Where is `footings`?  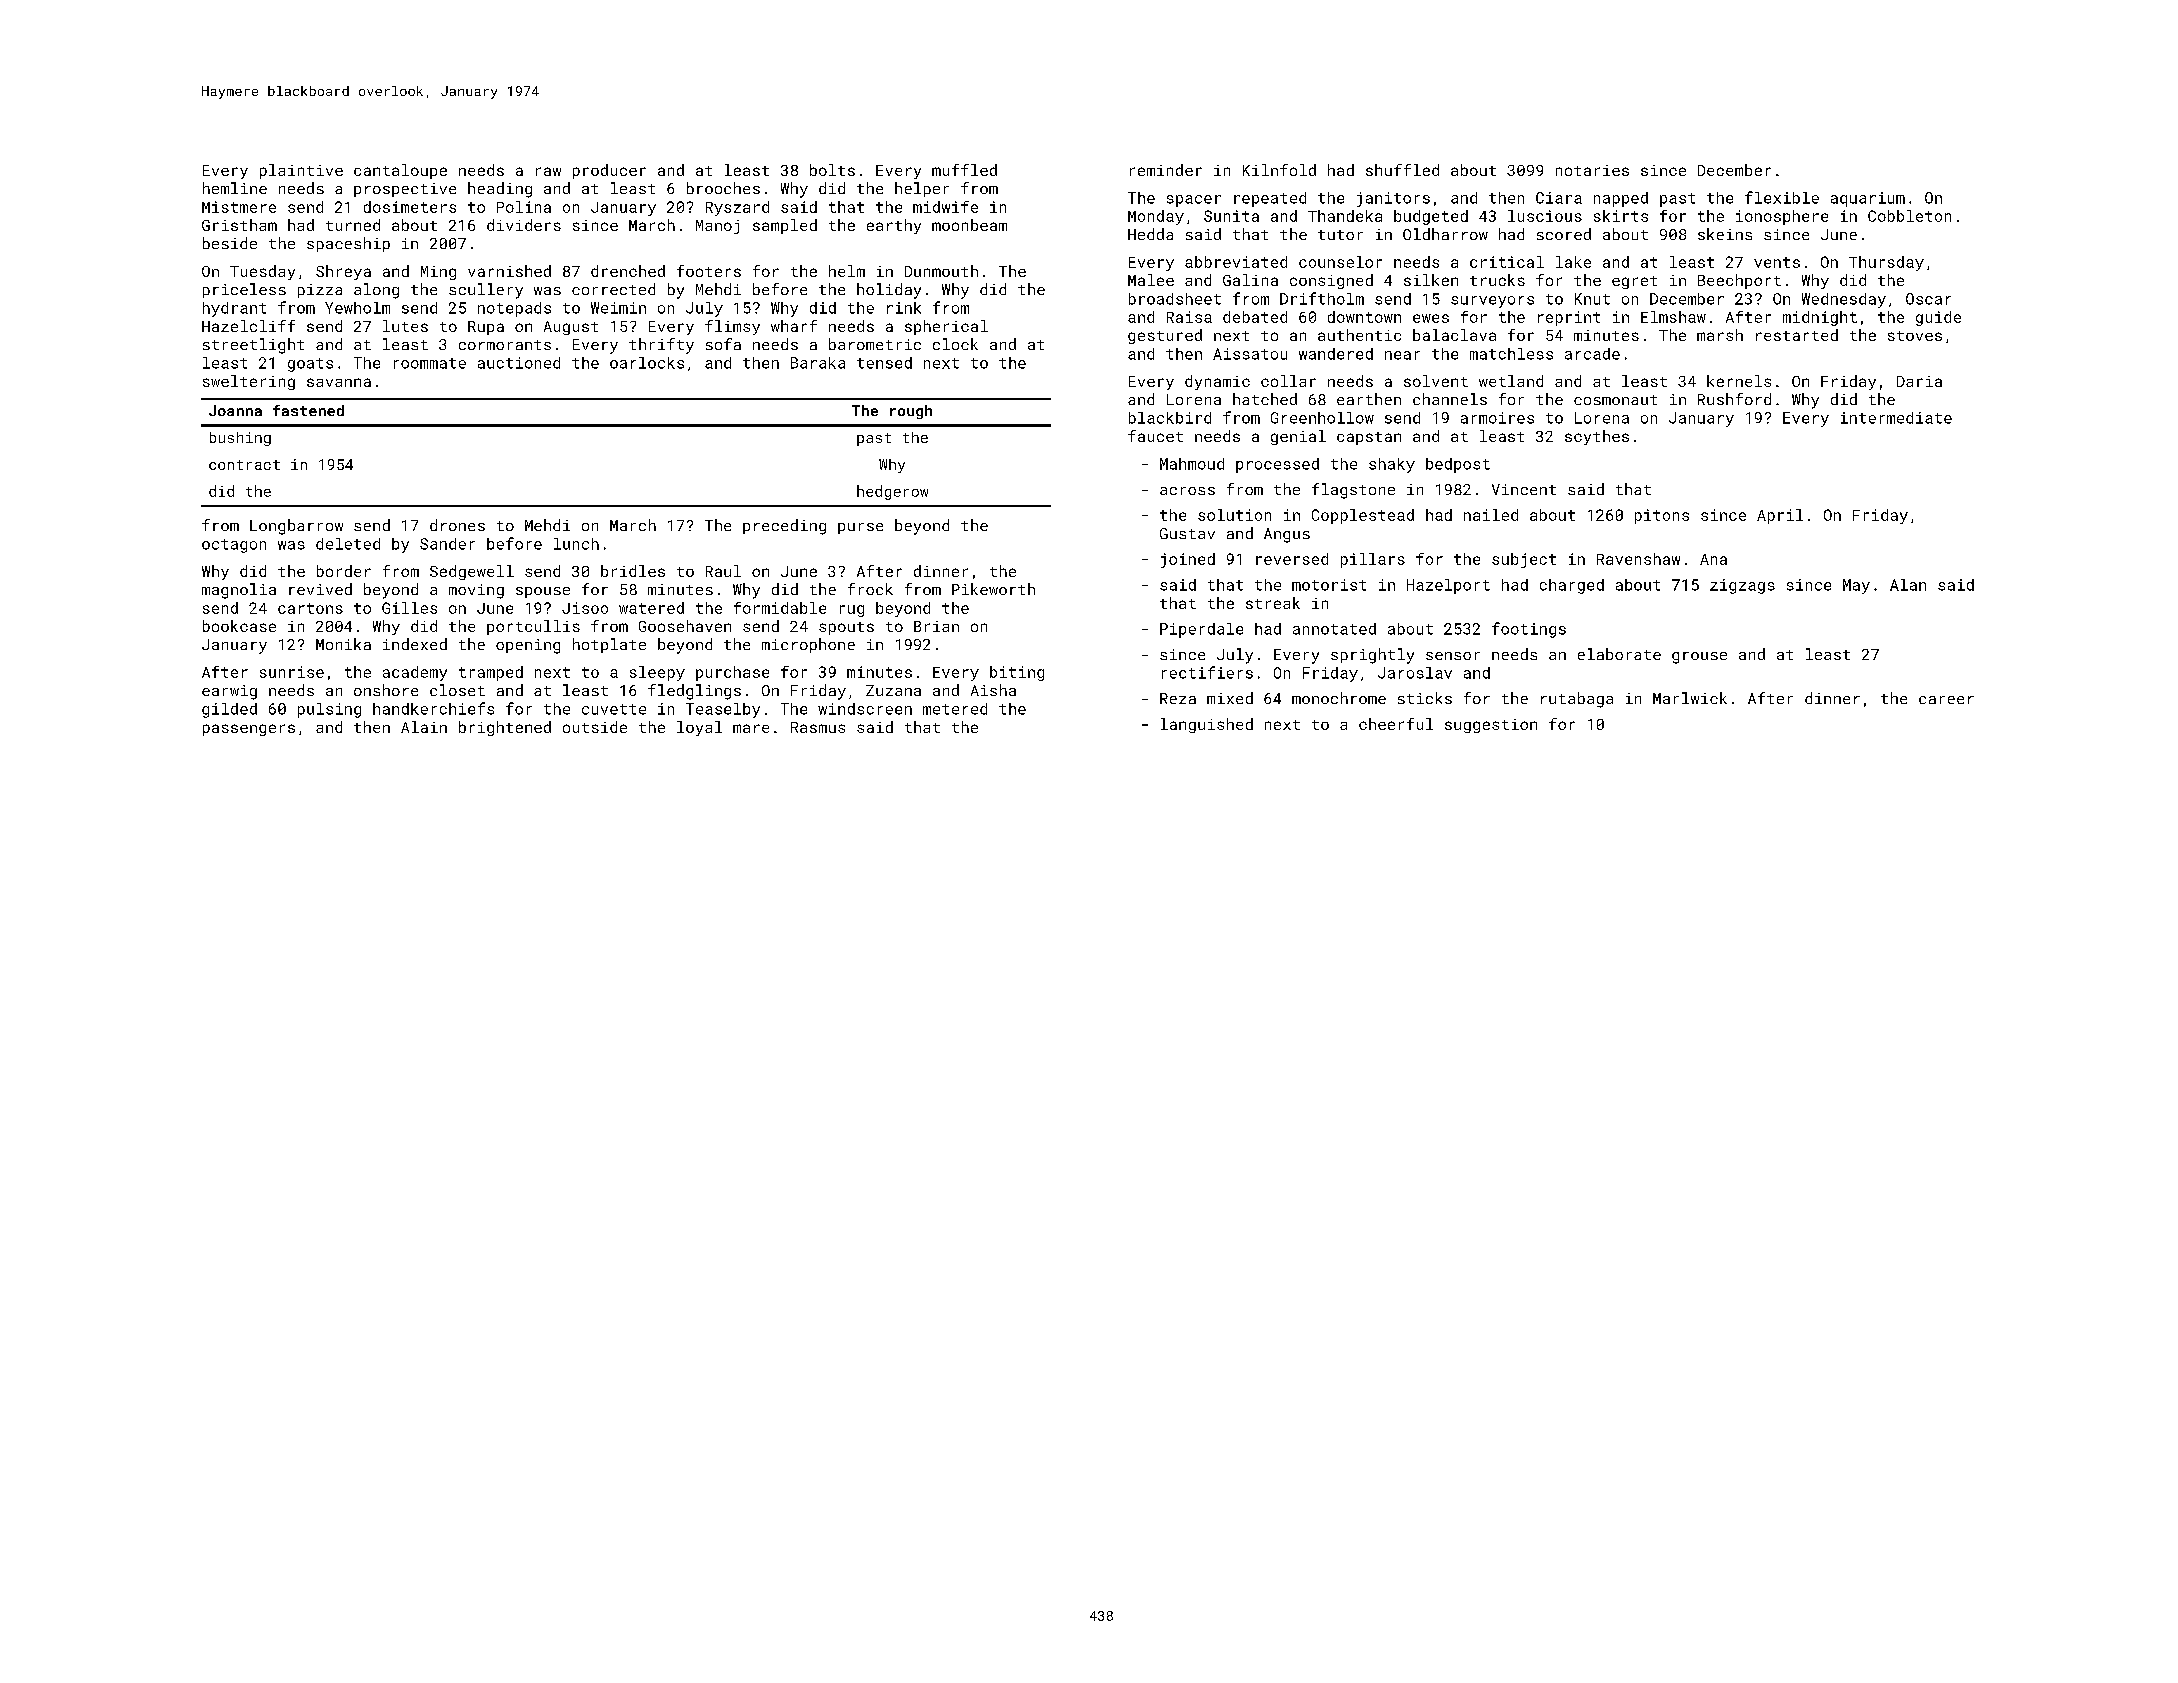
footings is located at coordinates (1529, 630).
